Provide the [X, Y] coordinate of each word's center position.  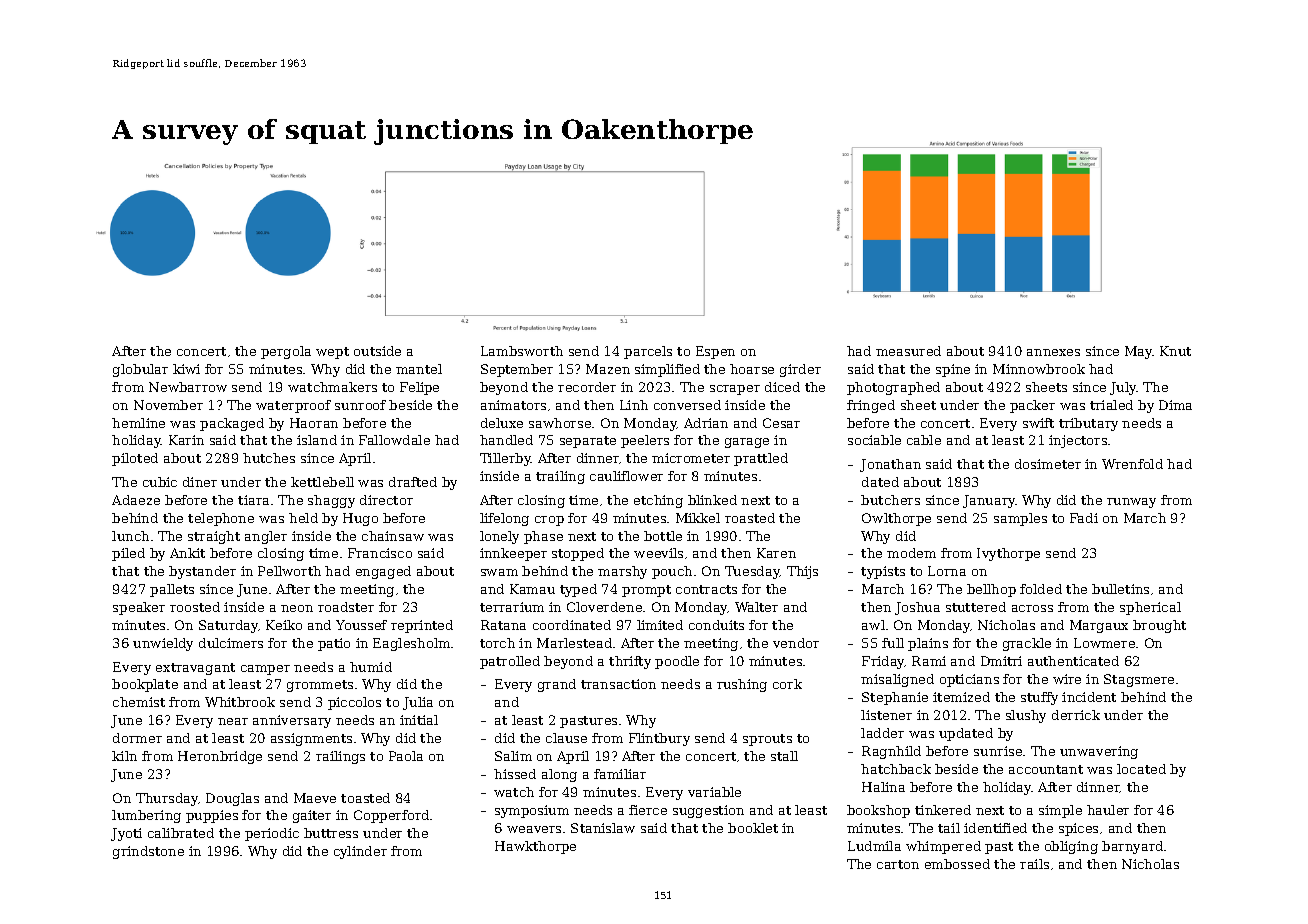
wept [332, 353]
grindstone [148, 852]
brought [1159, 626]
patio [334, 644]
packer [1032, 406]
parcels [648, 352]
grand [557, 685]
